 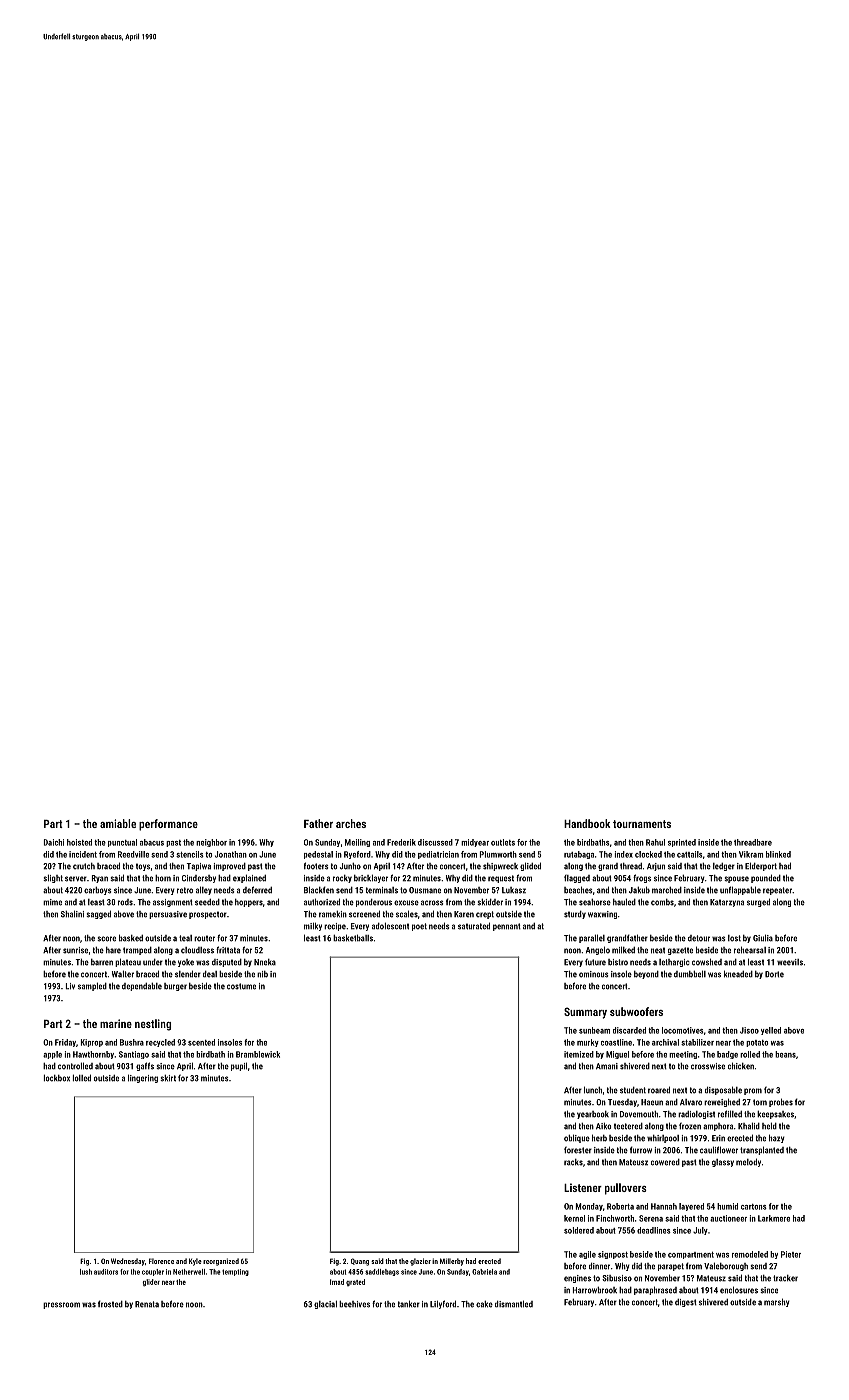 What do you see at coordinates (52, 902) in the page?
I see `mime` at bounding box center [52, 902].
